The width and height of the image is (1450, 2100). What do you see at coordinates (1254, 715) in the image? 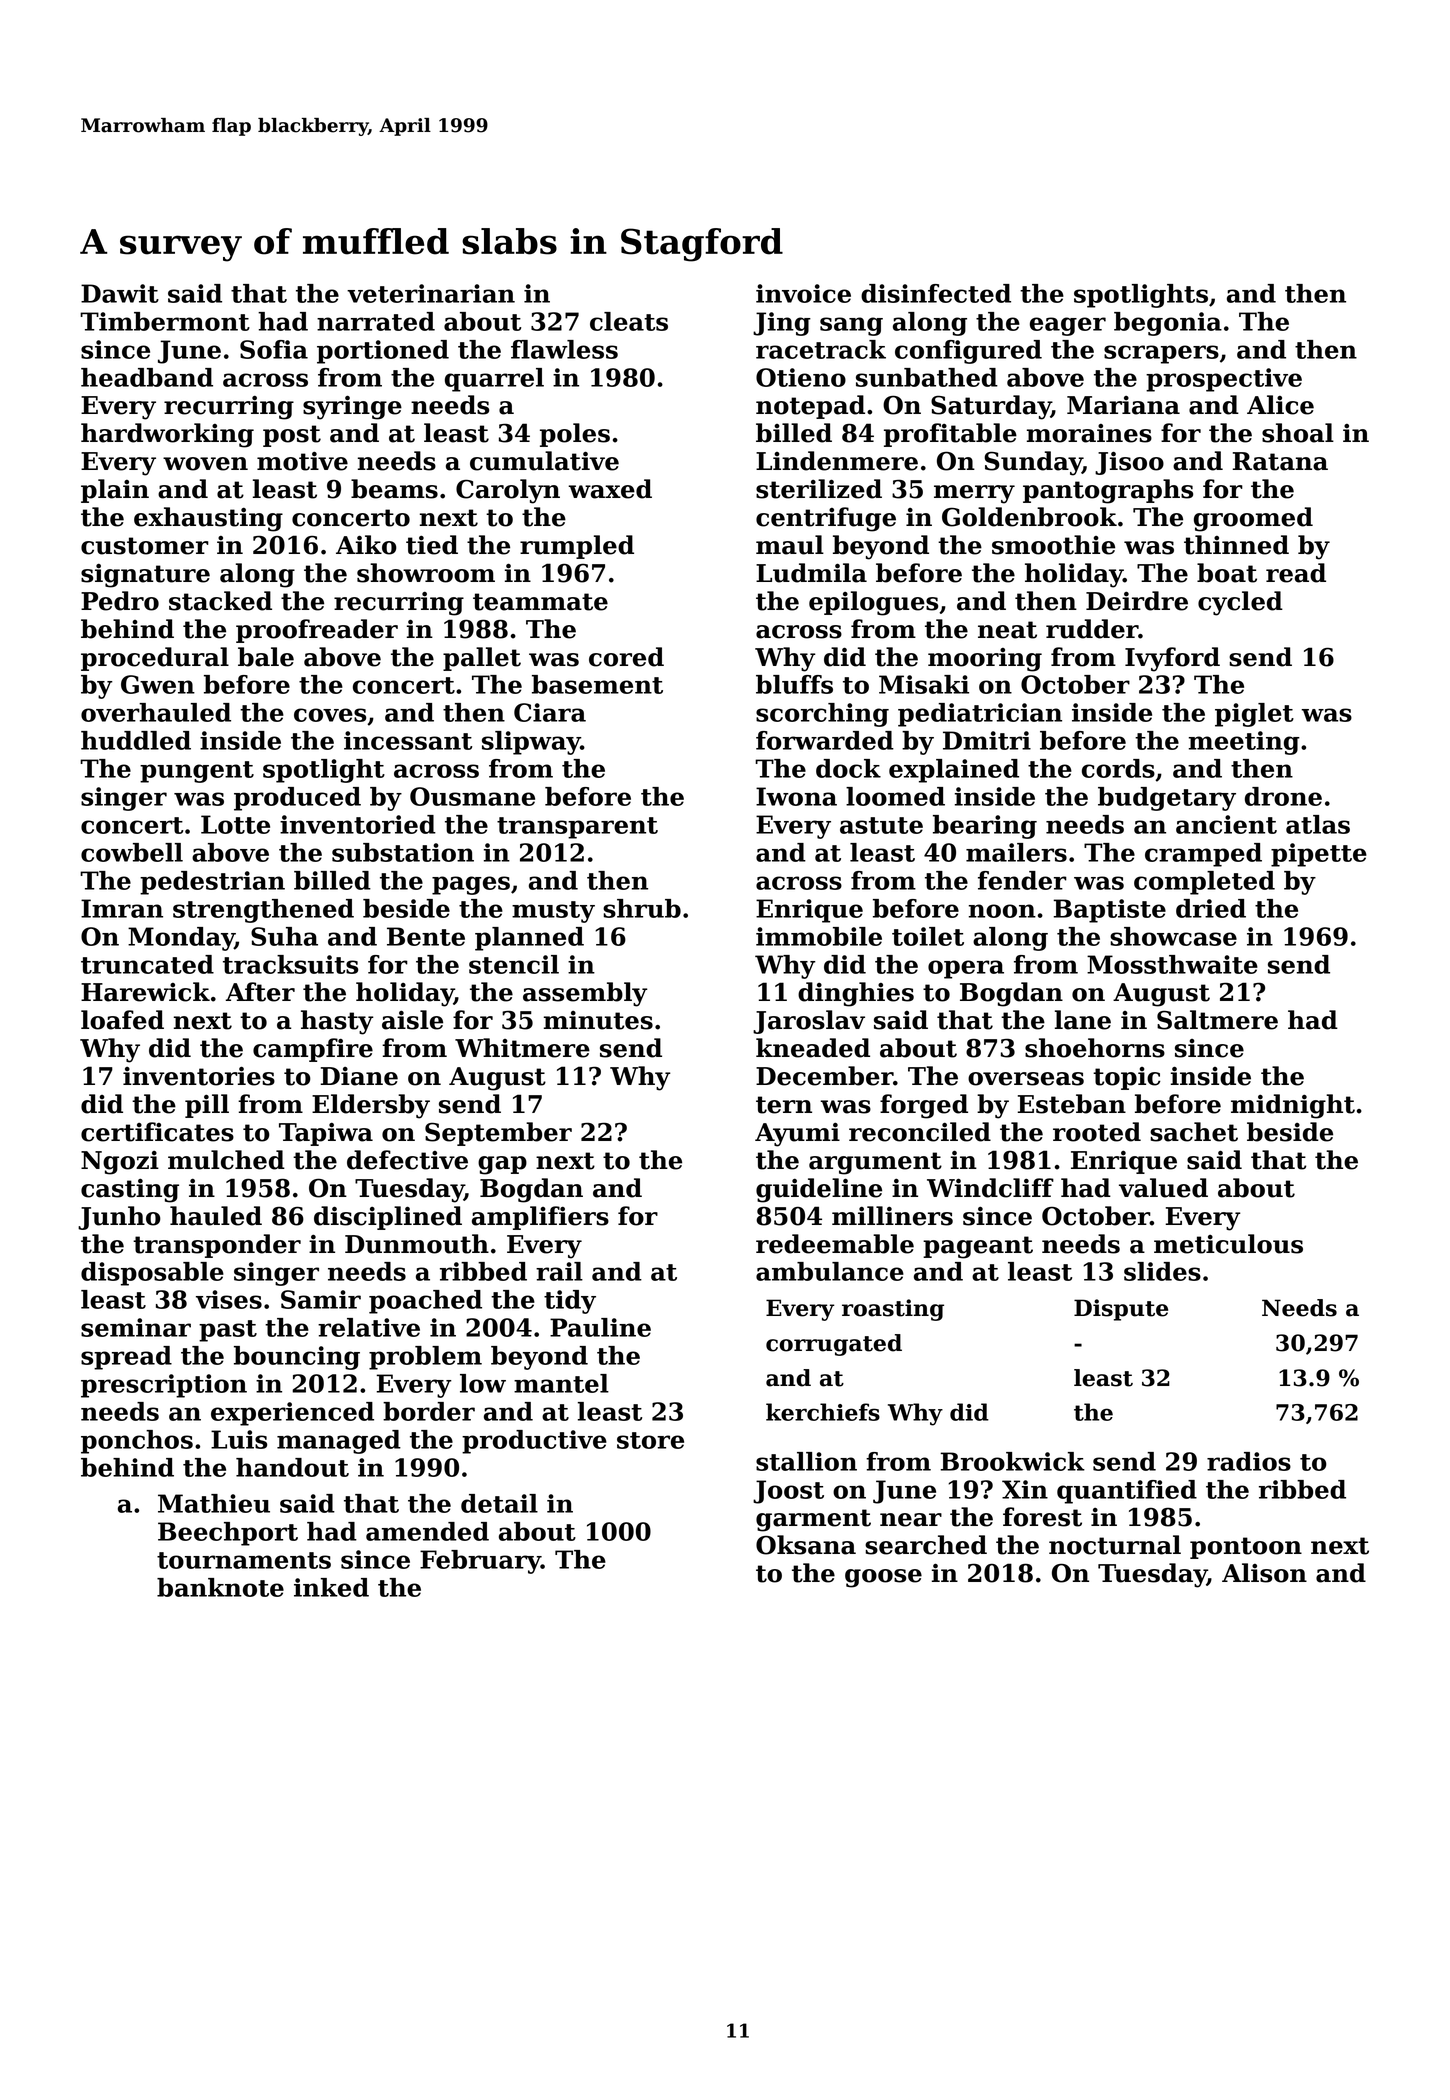
I see `piglet` at bounding box center [1254, 715].
